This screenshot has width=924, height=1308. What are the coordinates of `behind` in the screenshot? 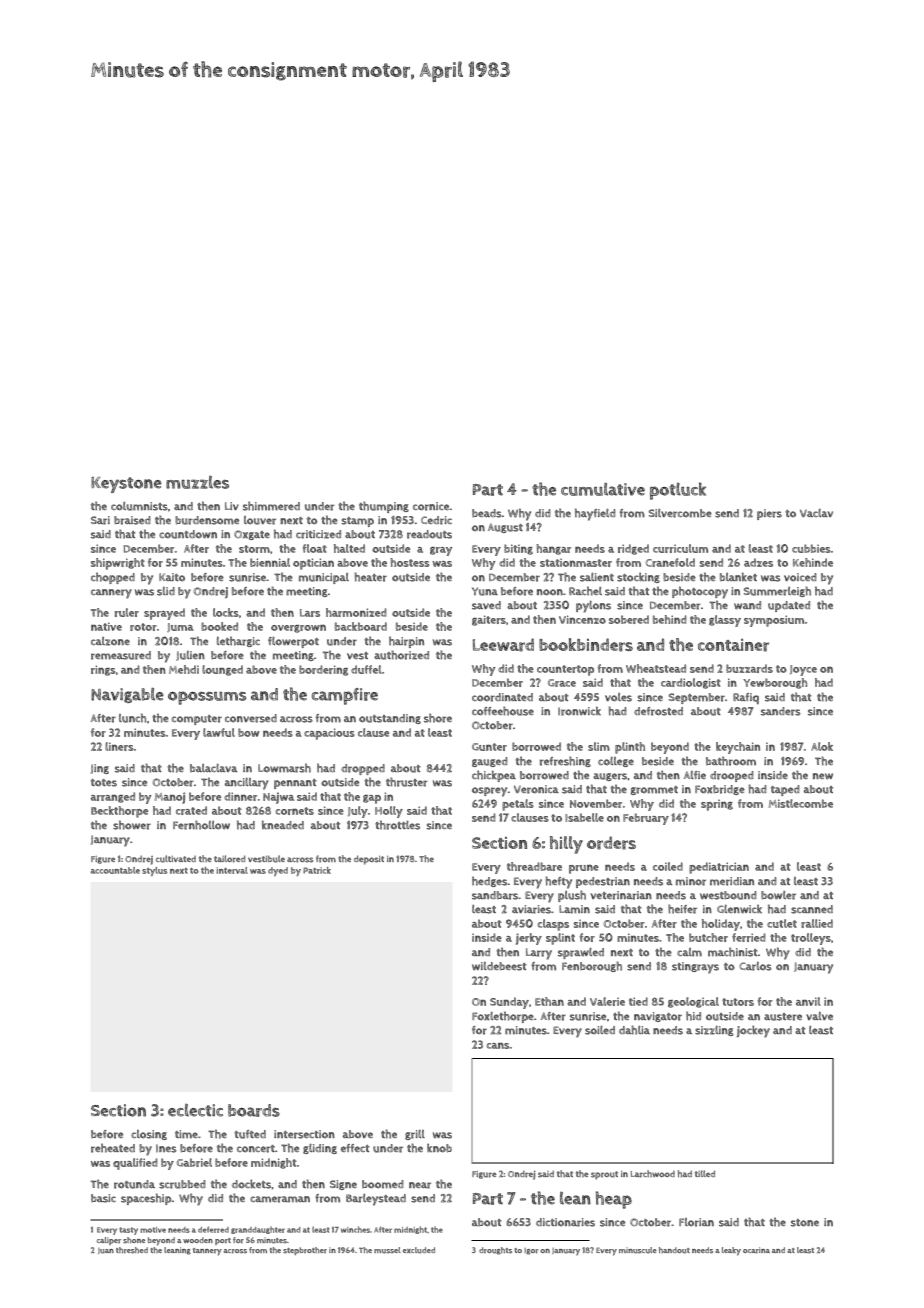 It's located at (670, 619).
